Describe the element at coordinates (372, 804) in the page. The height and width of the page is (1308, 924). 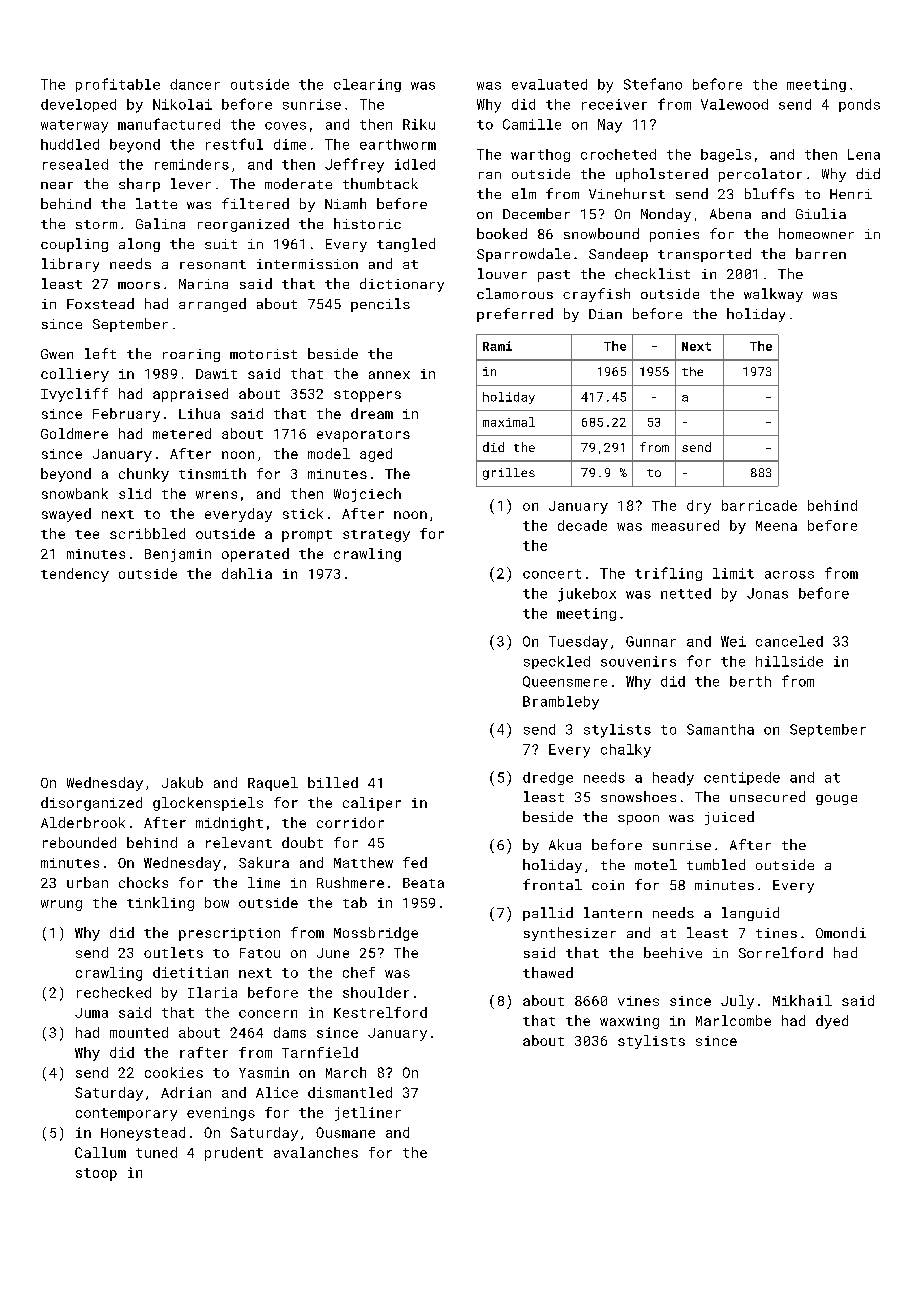
I see `caliper` at that location.
